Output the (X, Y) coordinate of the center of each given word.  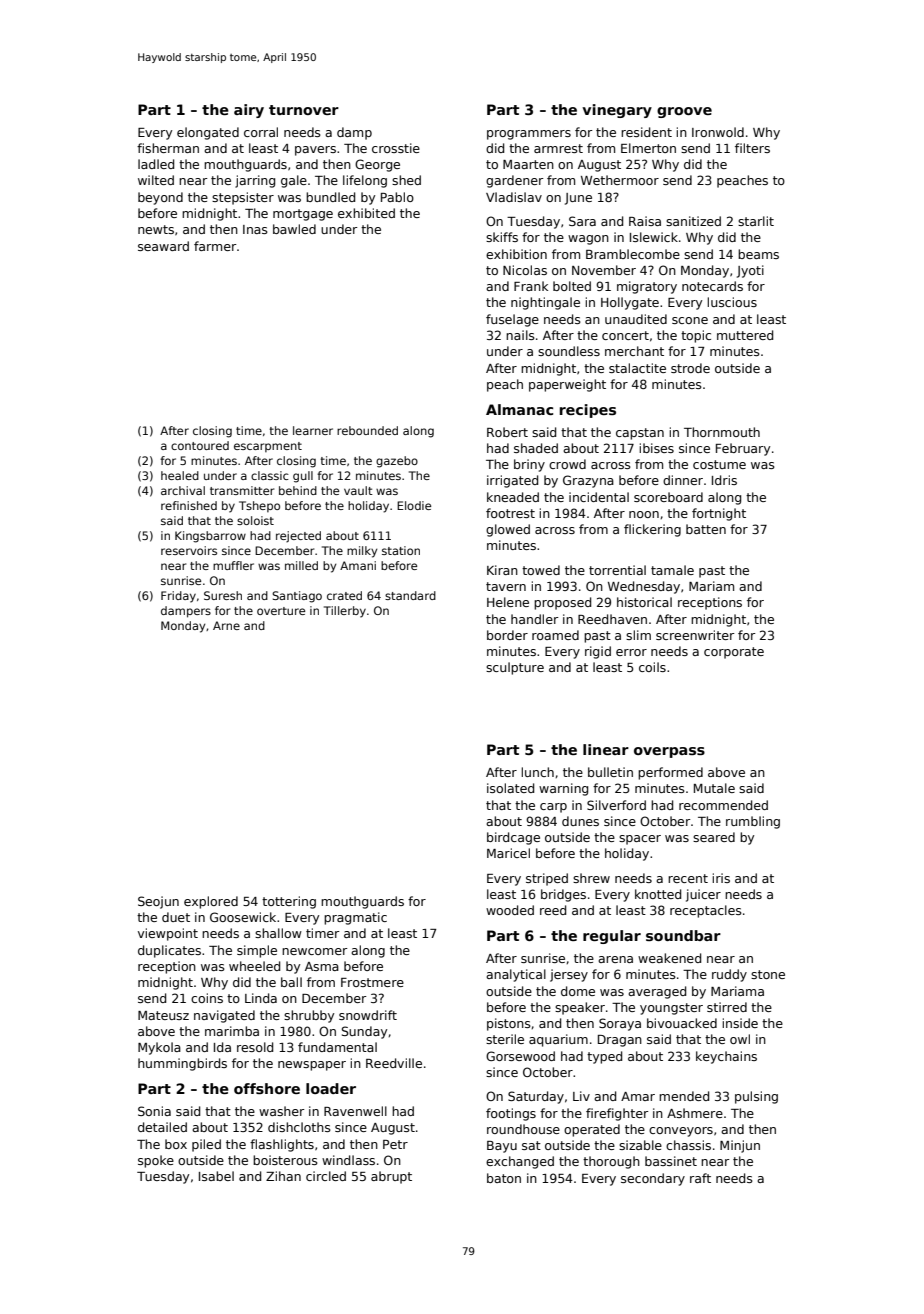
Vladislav (514, 197)
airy (249, 111)
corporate (734, 653)
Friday (178, 597)
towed (541, 570)
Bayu (502, 1147)
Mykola (159, 1048)
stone (768, 974)
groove (684, 112)
